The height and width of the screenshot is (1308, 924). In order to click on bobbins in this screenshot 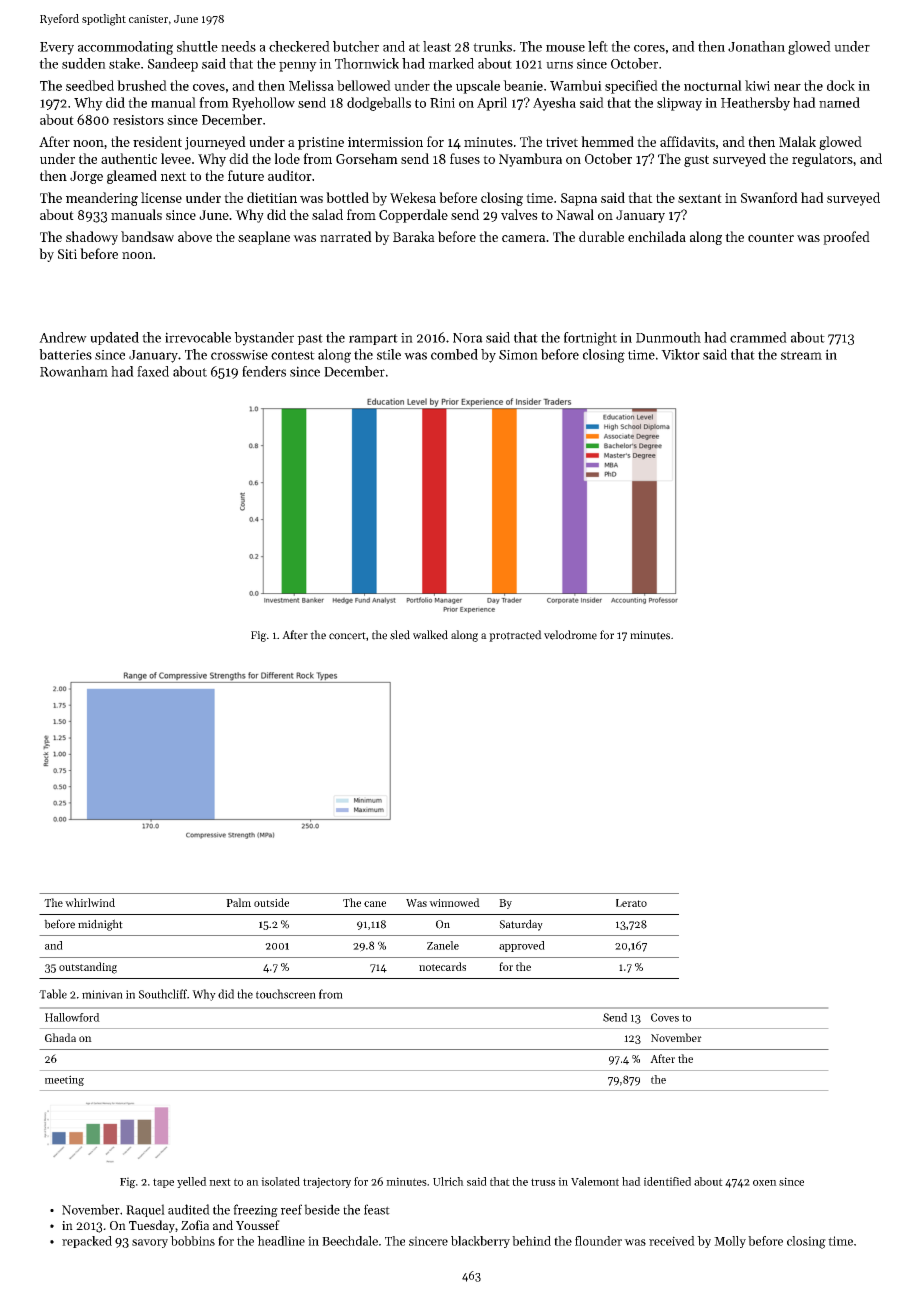, I will do `click(192, 1241)`.
